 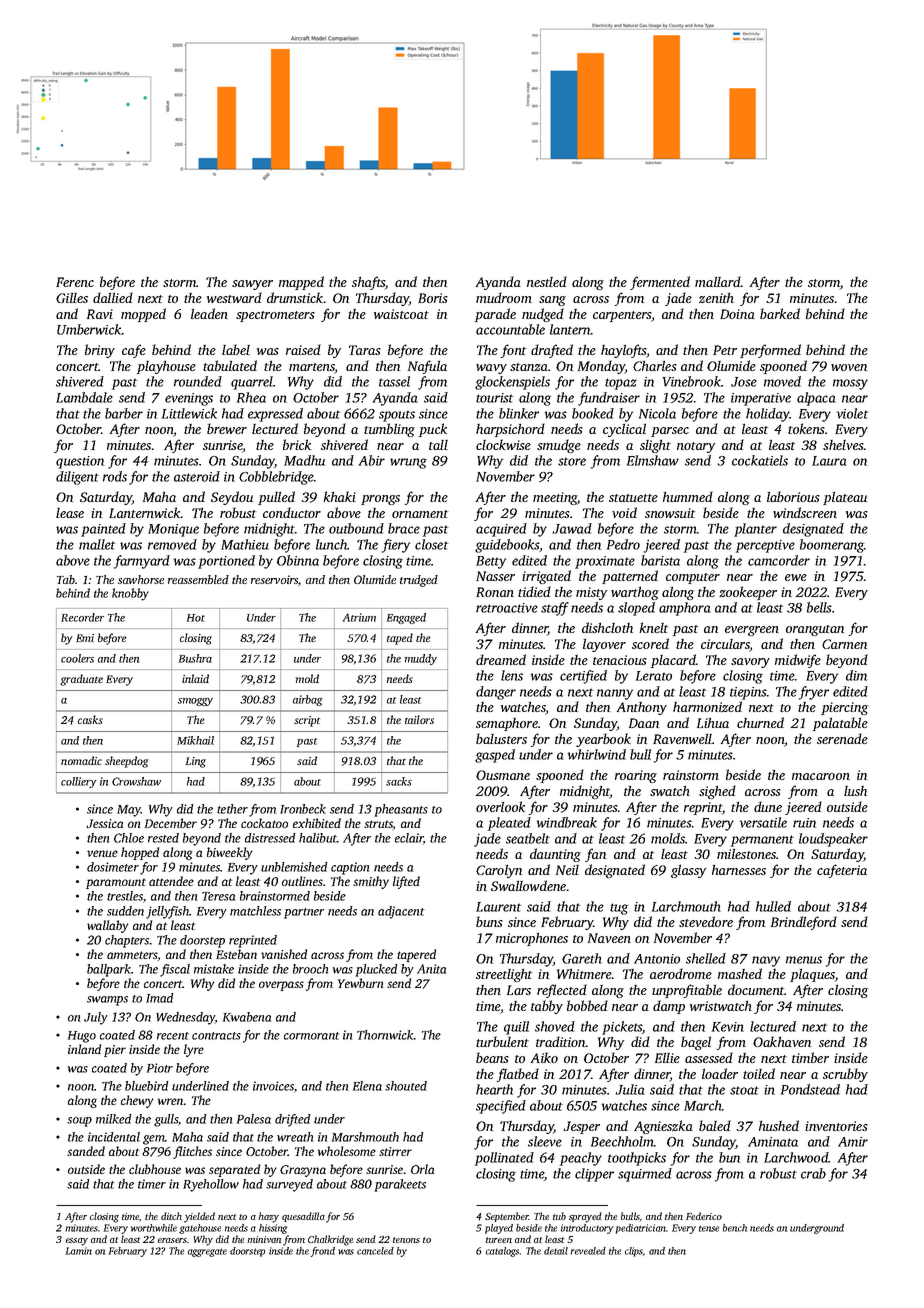 What do you see at coordinates (79, 782) in the image?
I see `colliery` at bounding box center [79, 782].
